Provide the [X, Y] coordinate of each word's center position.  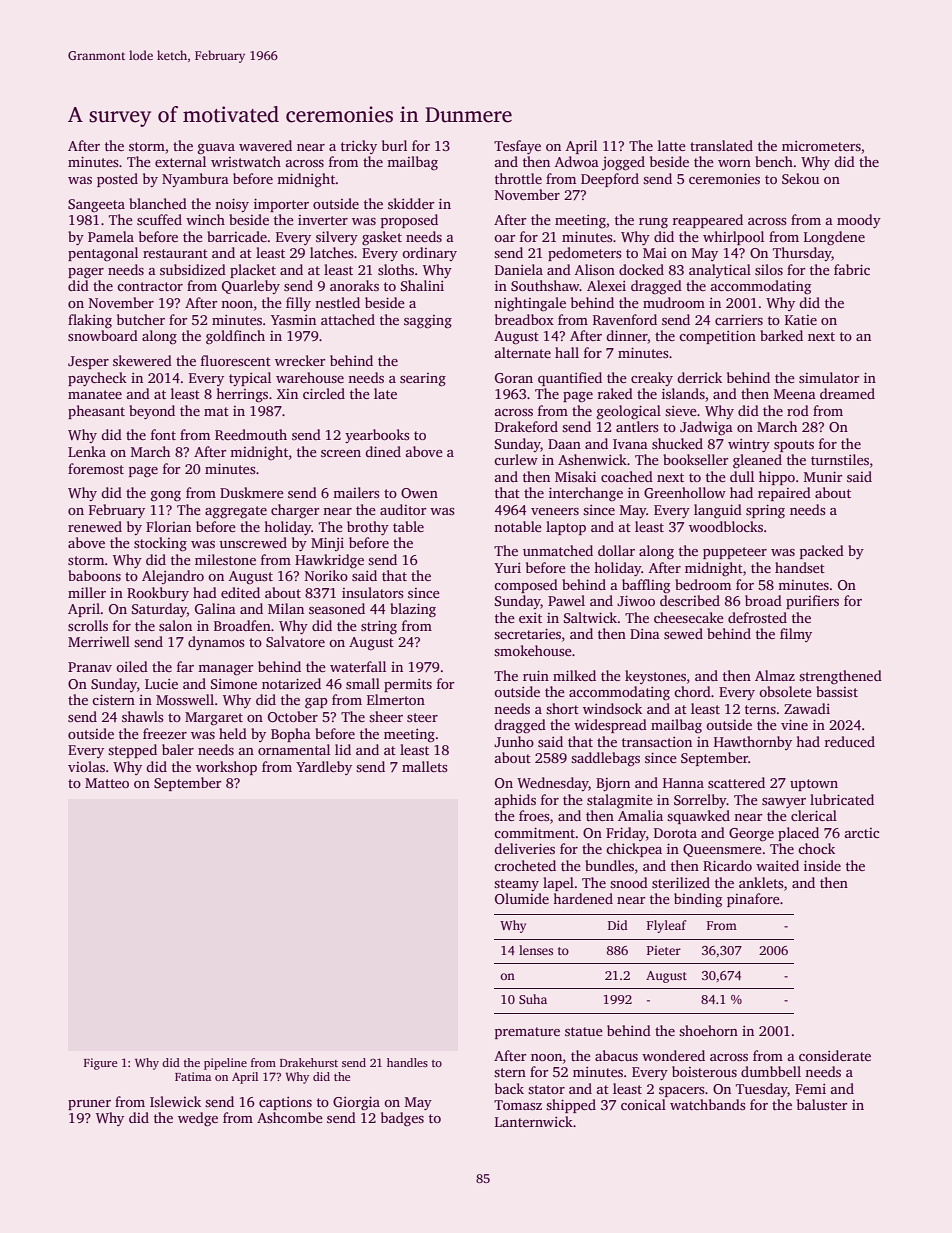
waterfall [358, 666]
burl [394, 145]
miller [87, 592]
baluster [822, 1104]
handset [800, 567]
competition [717, 337]
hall [567, 352]
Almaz [775, 675]
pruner [89, 1105]
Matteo [107, 783]
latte [672, 145]
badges [402, 1119]
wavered [265, 145]
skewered [142, 360]
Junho [514, 741]
